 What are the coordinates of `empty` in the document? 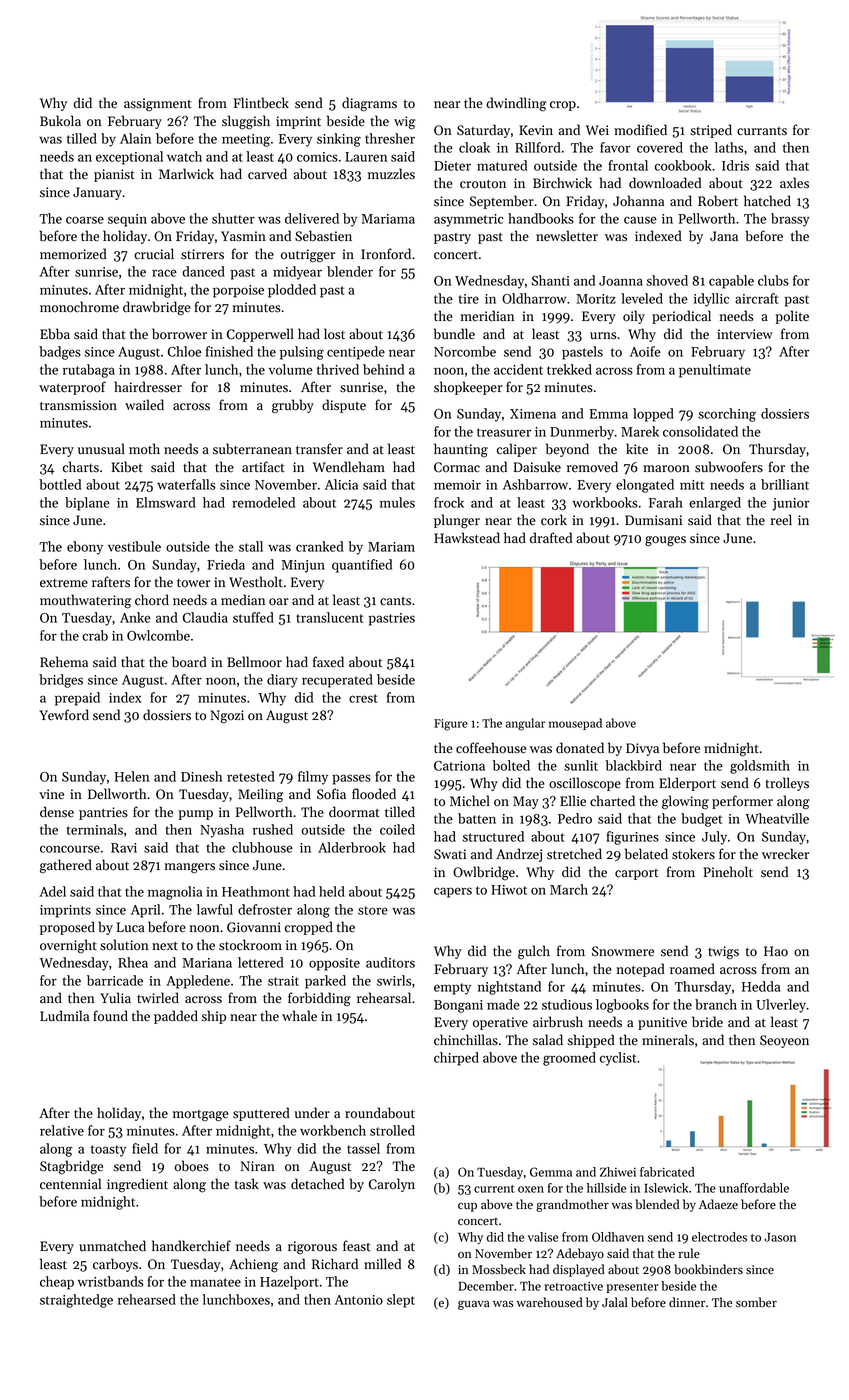 It's located at (452, 989).
